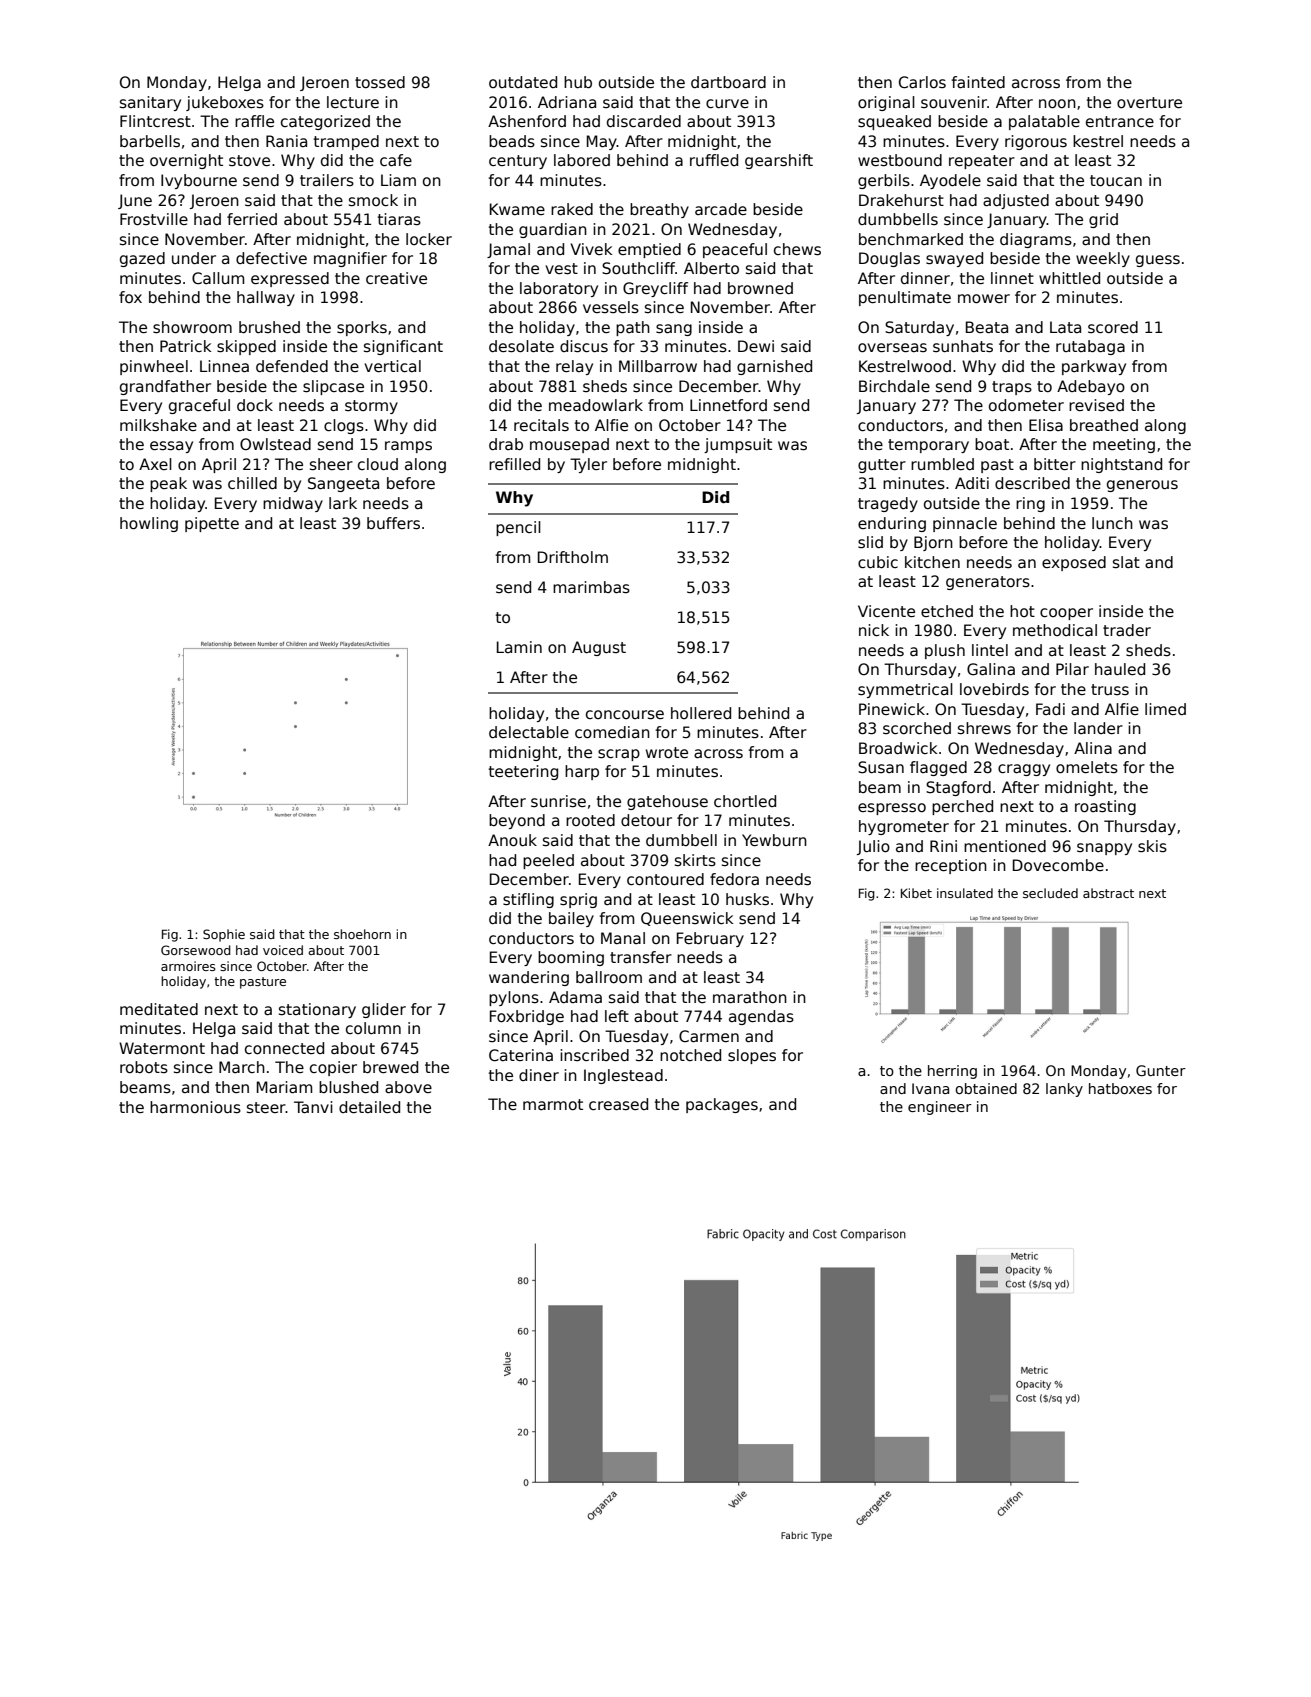  Describe the element at coordinates (747, 899) in the screenshot. I see `husks` at that location.
